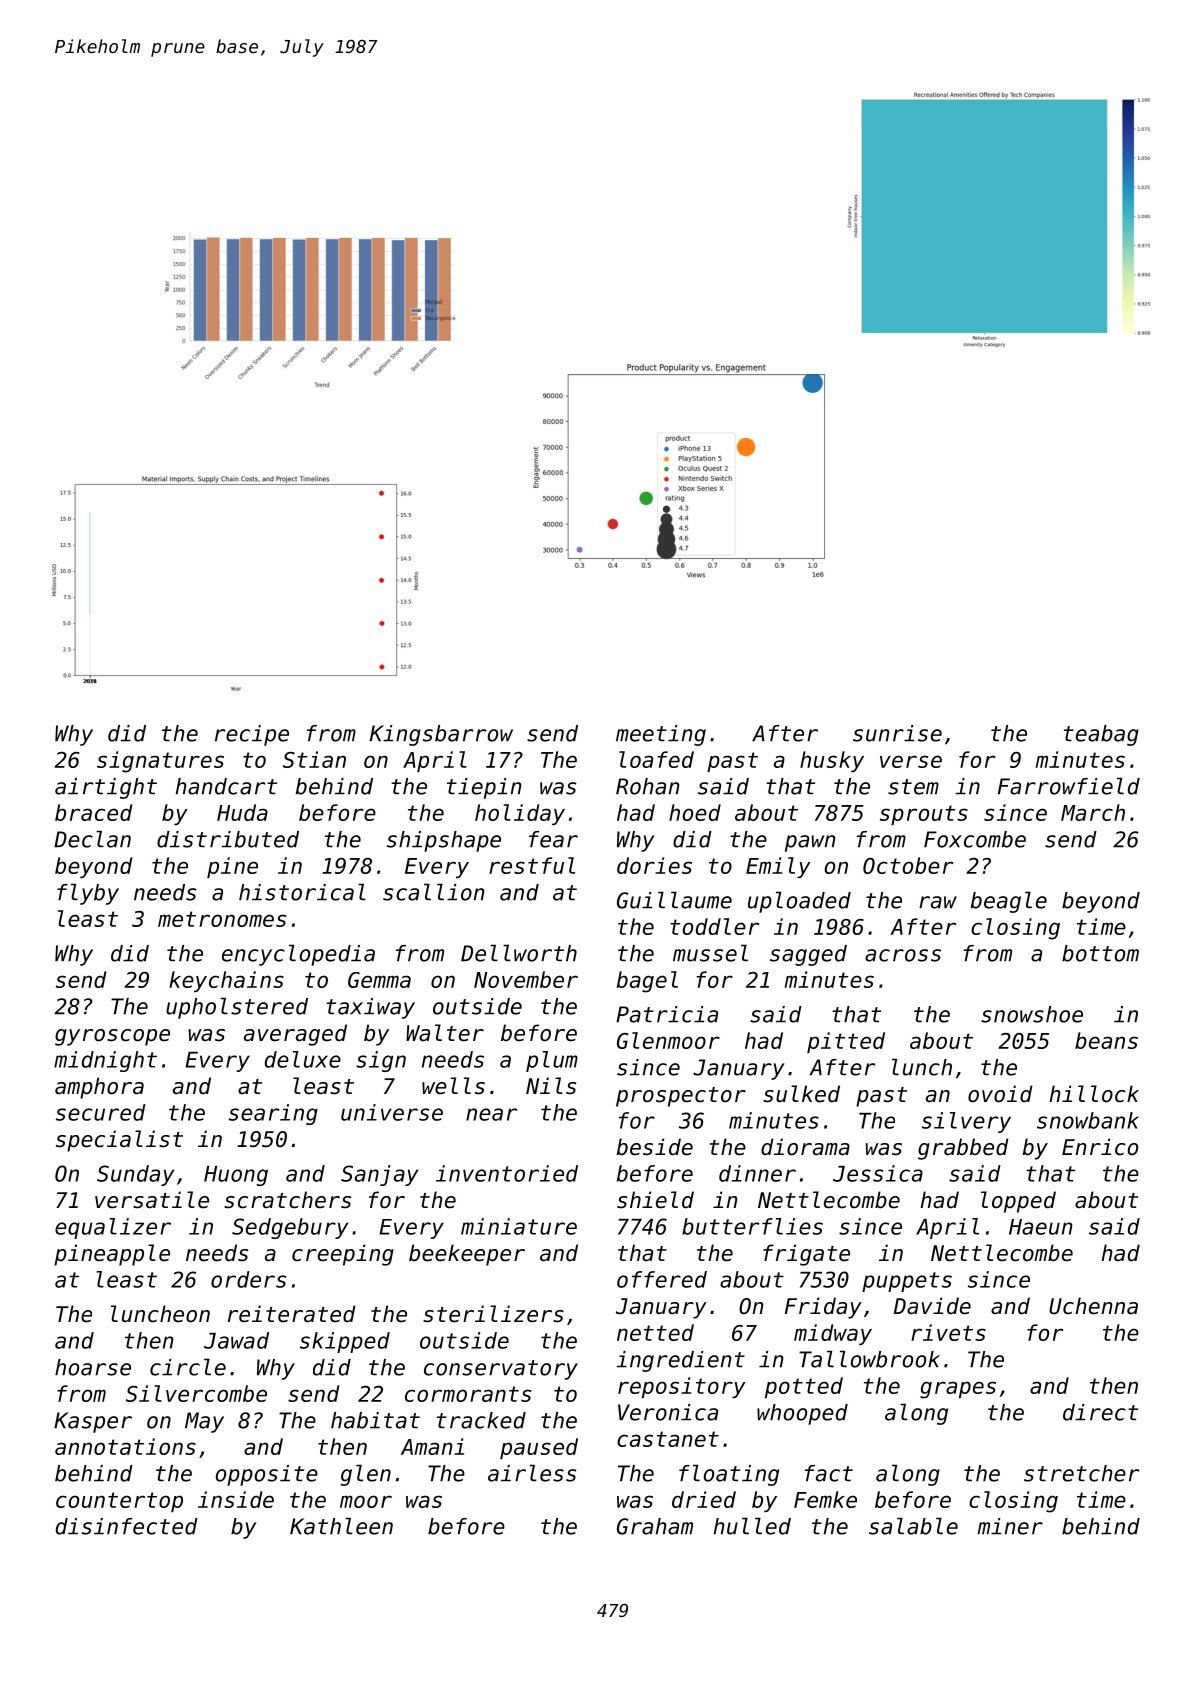 The height and width of the screenshot is (1689, 1194). Describe the element at coordinates (119, 1141) in the screenshot. I see `specialist` at that location.
